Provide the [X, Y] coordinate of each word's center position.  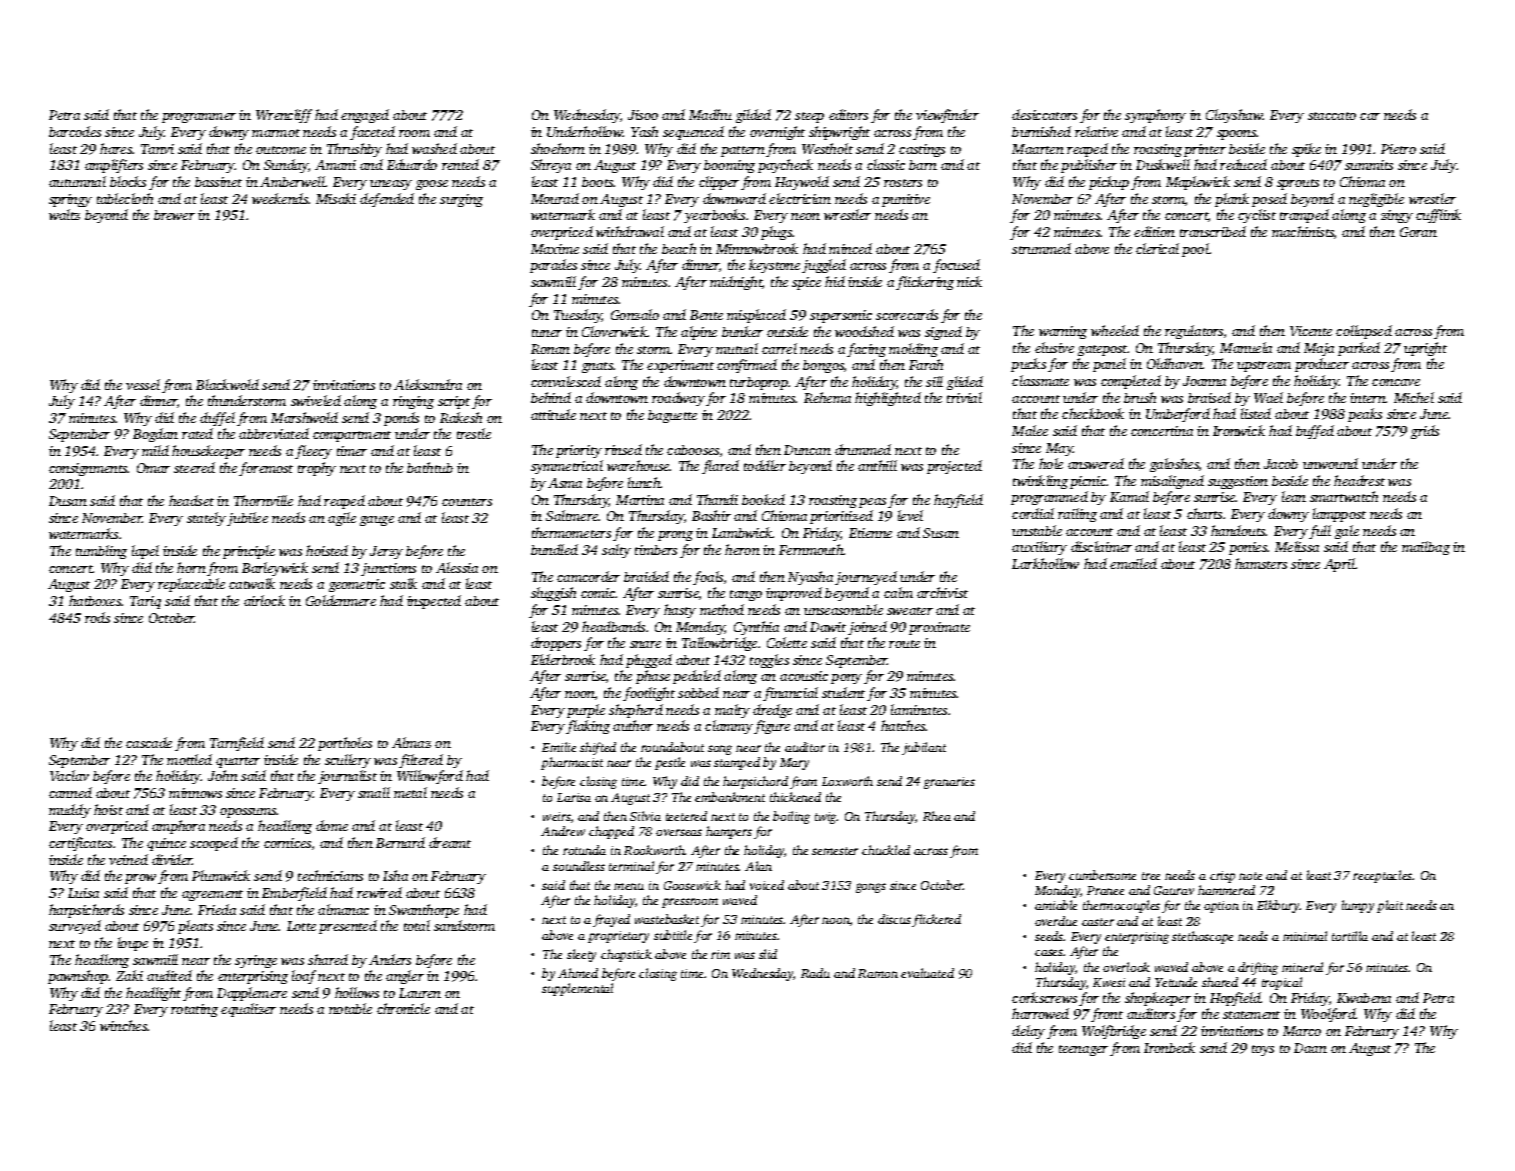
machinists [1303, 231]
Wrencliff [284, 116]
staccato [1332, 116]
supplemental [577, 989]
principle [249, 552]
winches [123, 1025]
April [1339, 565]
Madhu [710, 114]
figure [772, 727]
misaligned [1172, 482]
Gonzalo [635, 314]
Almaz [411, 742]
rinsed [623, 449]
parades [553, 266]
